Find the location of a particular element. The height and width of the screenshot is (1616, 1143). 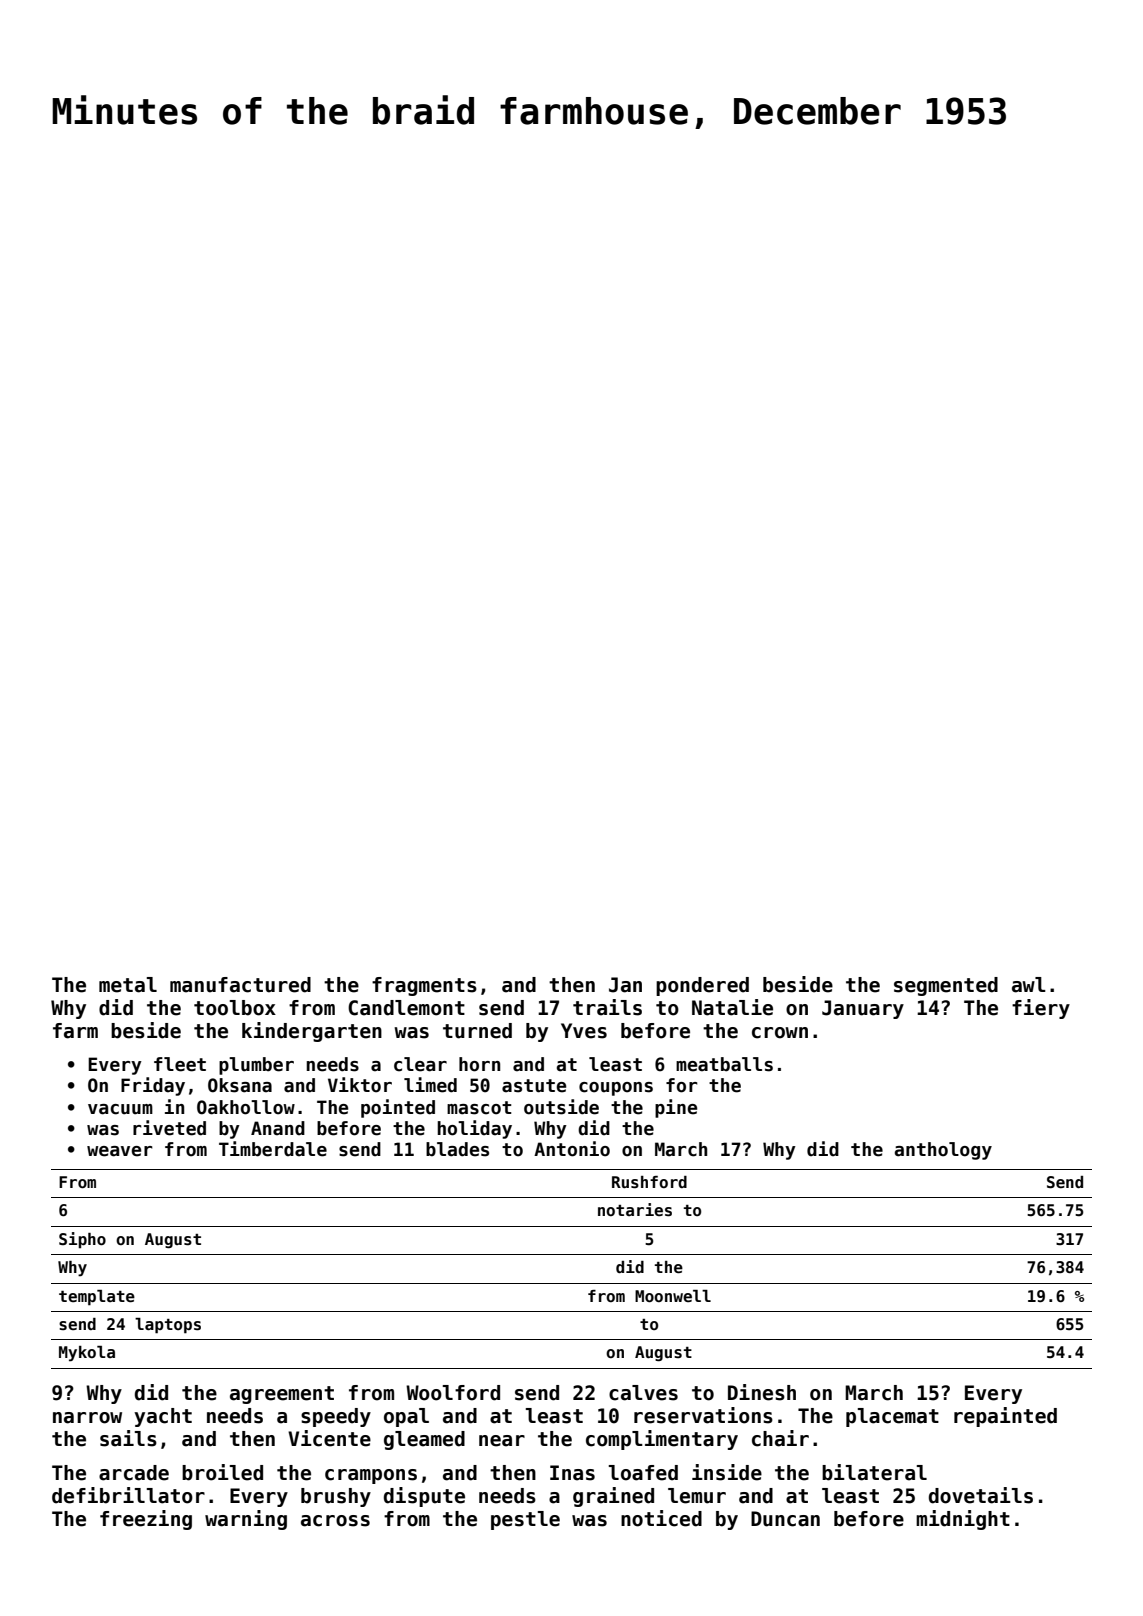

Sipho is located at coordinates (82, 1240).
